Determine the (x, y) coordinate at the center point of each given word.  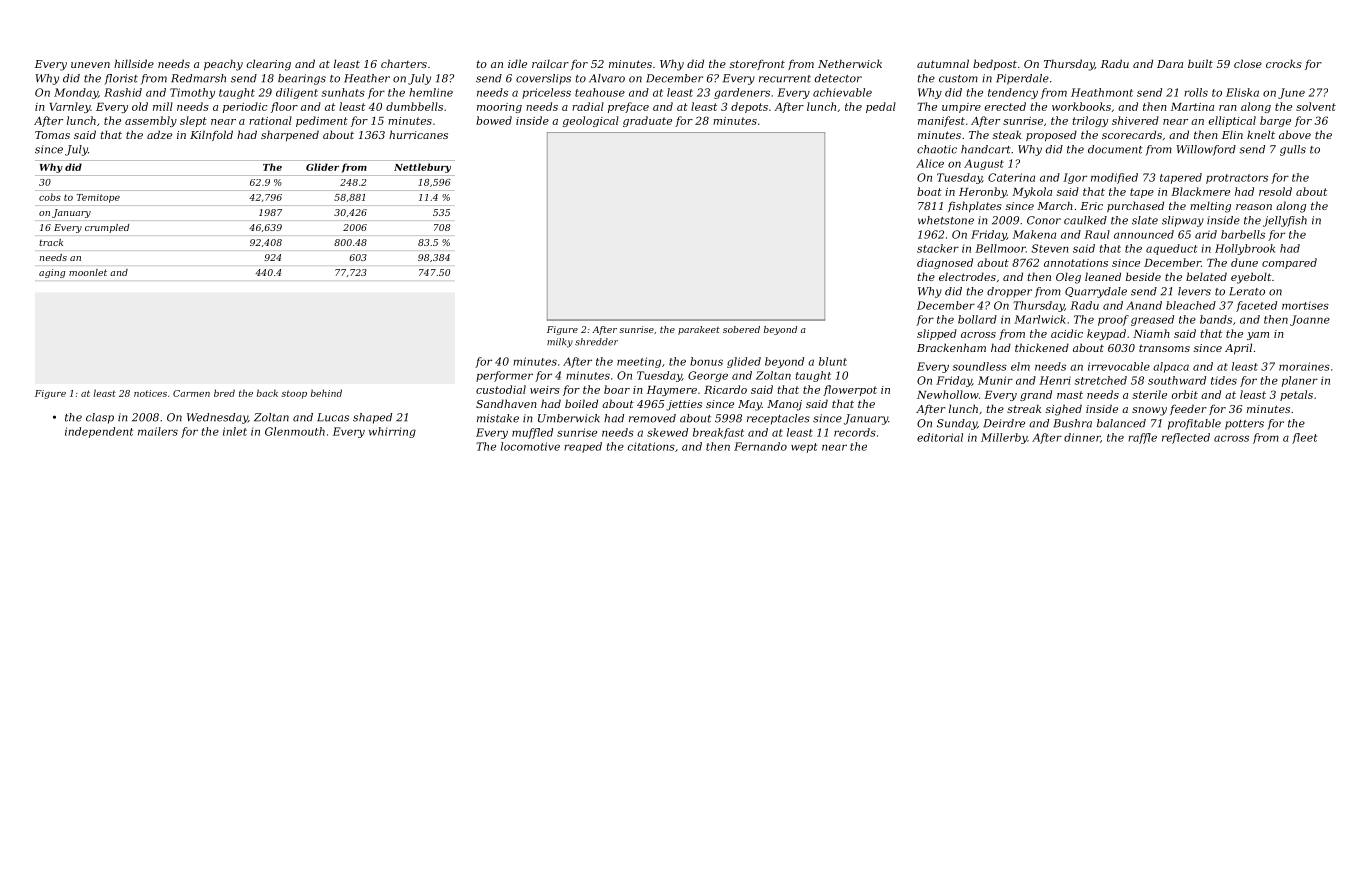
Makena (1034, 234)
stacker (938, 248)
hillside (134, 63)
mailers (158, 431)
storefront (757, 65)
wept (804, 448)
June (1291, 93)
